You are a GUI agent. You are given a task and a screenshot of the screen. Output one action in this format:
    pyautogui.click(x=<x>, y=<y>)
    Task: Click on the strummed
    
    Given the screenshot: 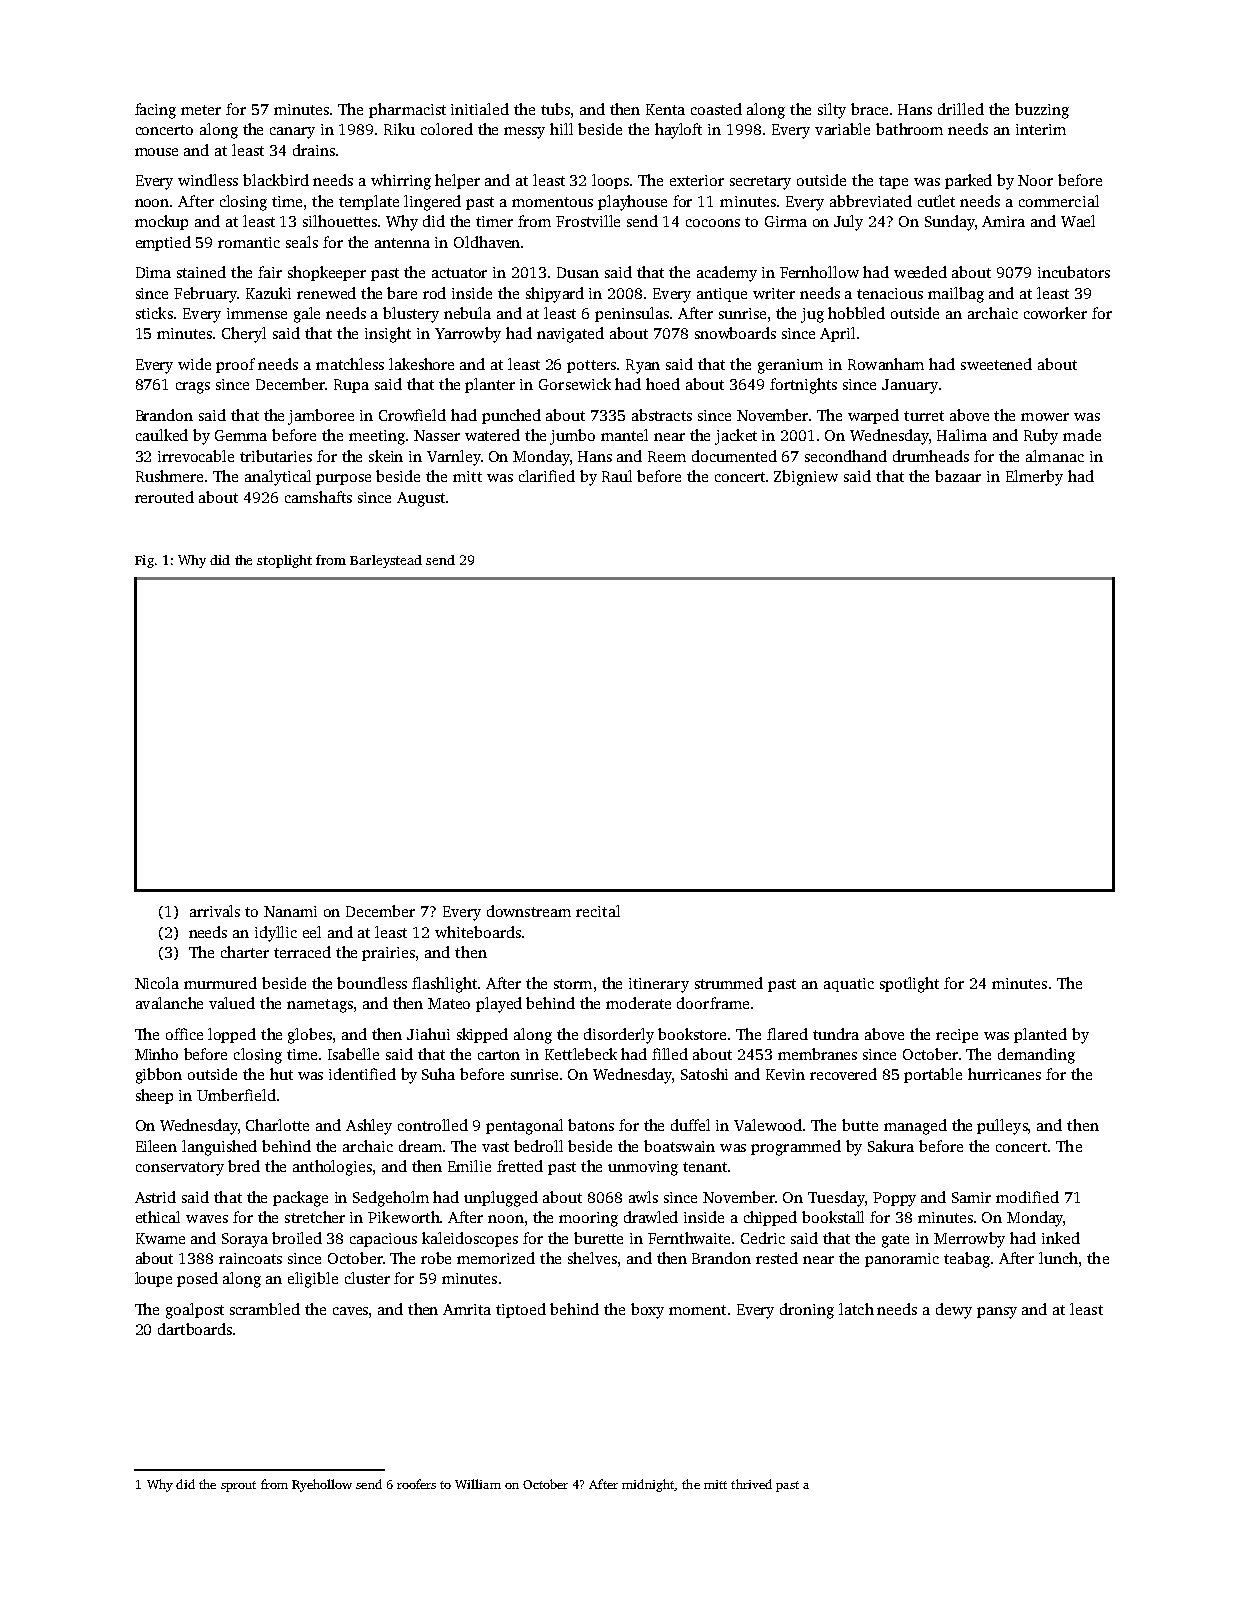 What is the action you would take?
    pyautogui.click(x=729, y=983)
